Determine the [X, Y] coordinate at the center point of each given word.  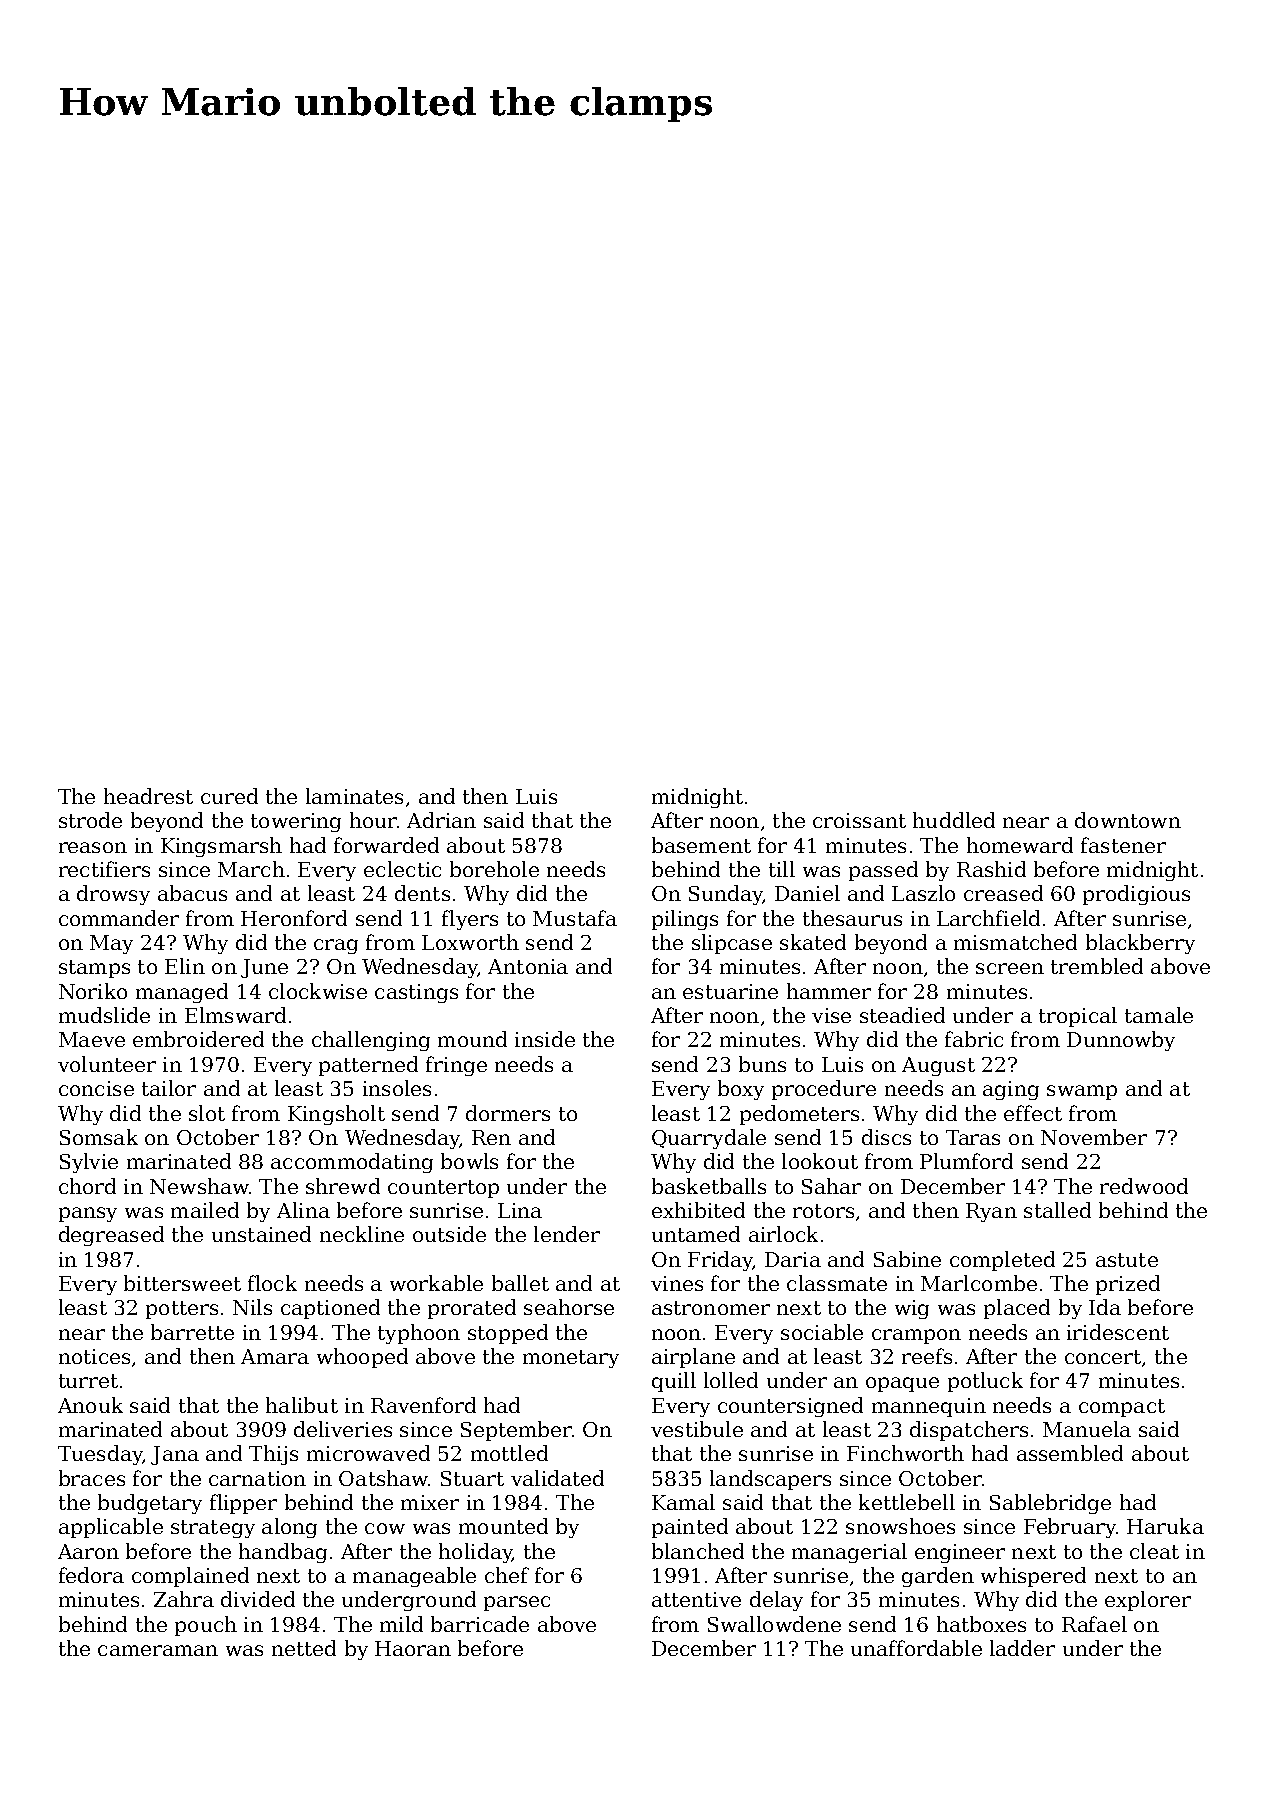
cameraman [158, 1650]
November [1094, 1137]
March [251, 869]
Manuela [1087, 1429]
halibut [302, 1405]
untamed [696, 1234]
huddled [954, 820]
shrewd [343, 1186]
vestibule [697, 1429]
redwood [1144, 1186]
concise [96, 1088]
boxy [741, 1090]
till [782, 869]
